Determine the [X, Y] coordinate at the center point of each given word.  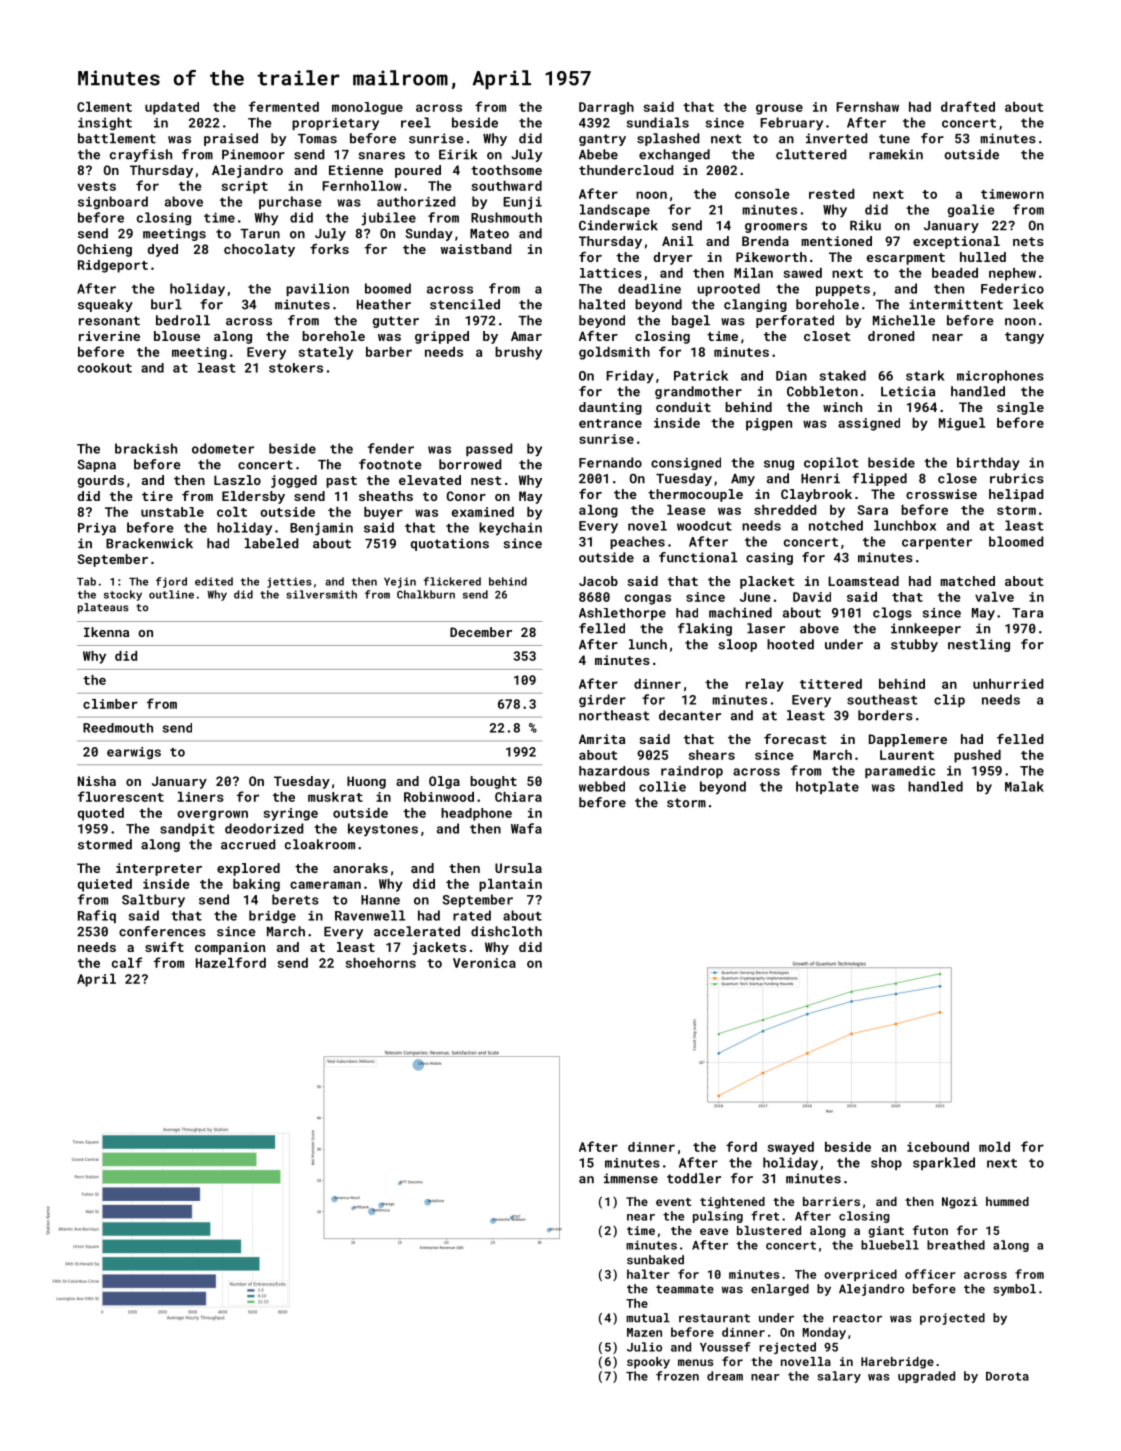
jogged [294, 481]
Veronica [484, 963]
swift [164, 947]
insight [105, 123]
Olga [444, 782]
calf [127, 962]
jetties [289, 582]
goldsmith [614, 353]
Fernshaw [867, 107]
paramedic [900, 772]
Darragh [606, 108]
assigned [869, 424]
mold [994, 1147]
